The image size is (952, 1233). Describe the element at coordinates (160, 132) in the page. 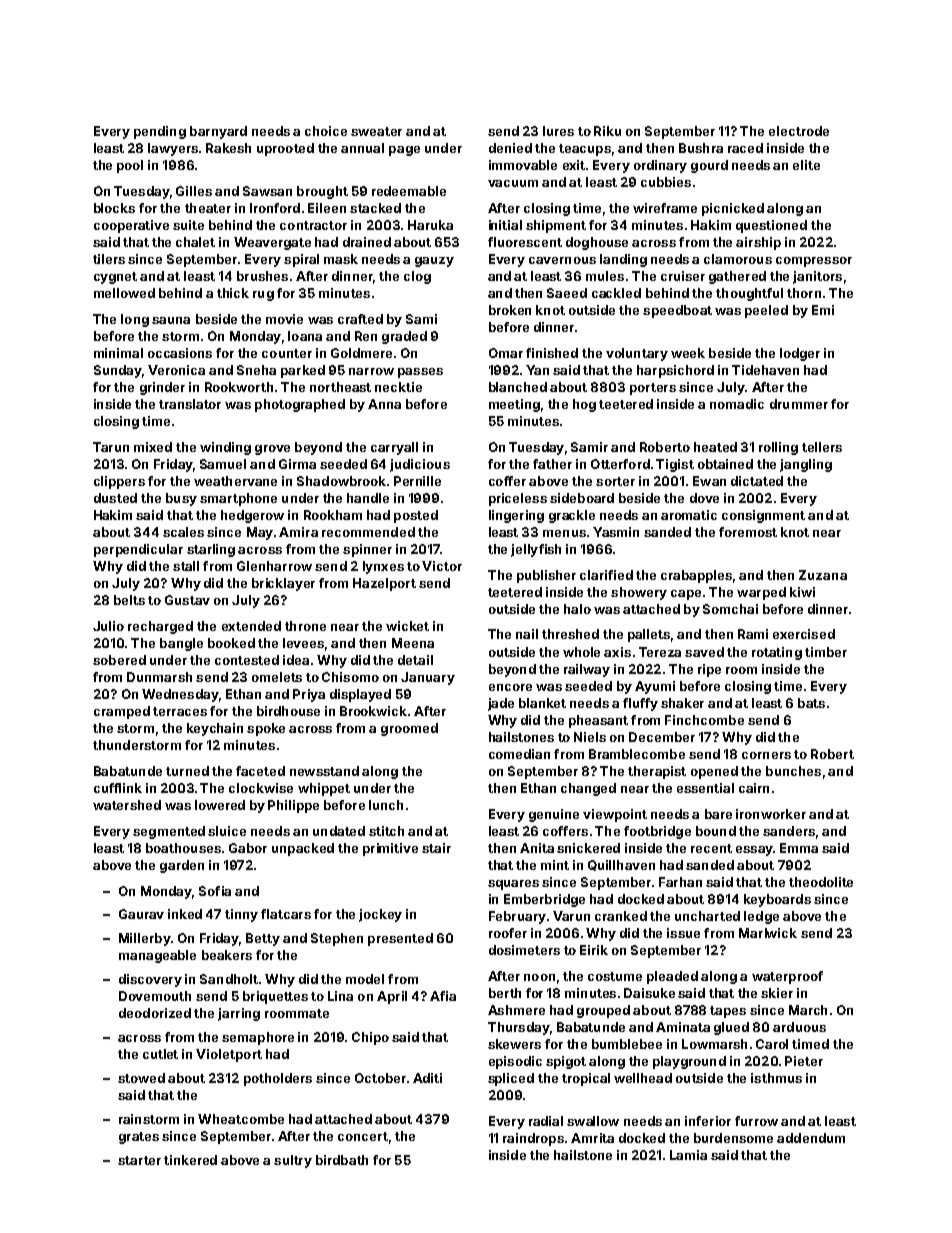

I see `pending` at that location.
